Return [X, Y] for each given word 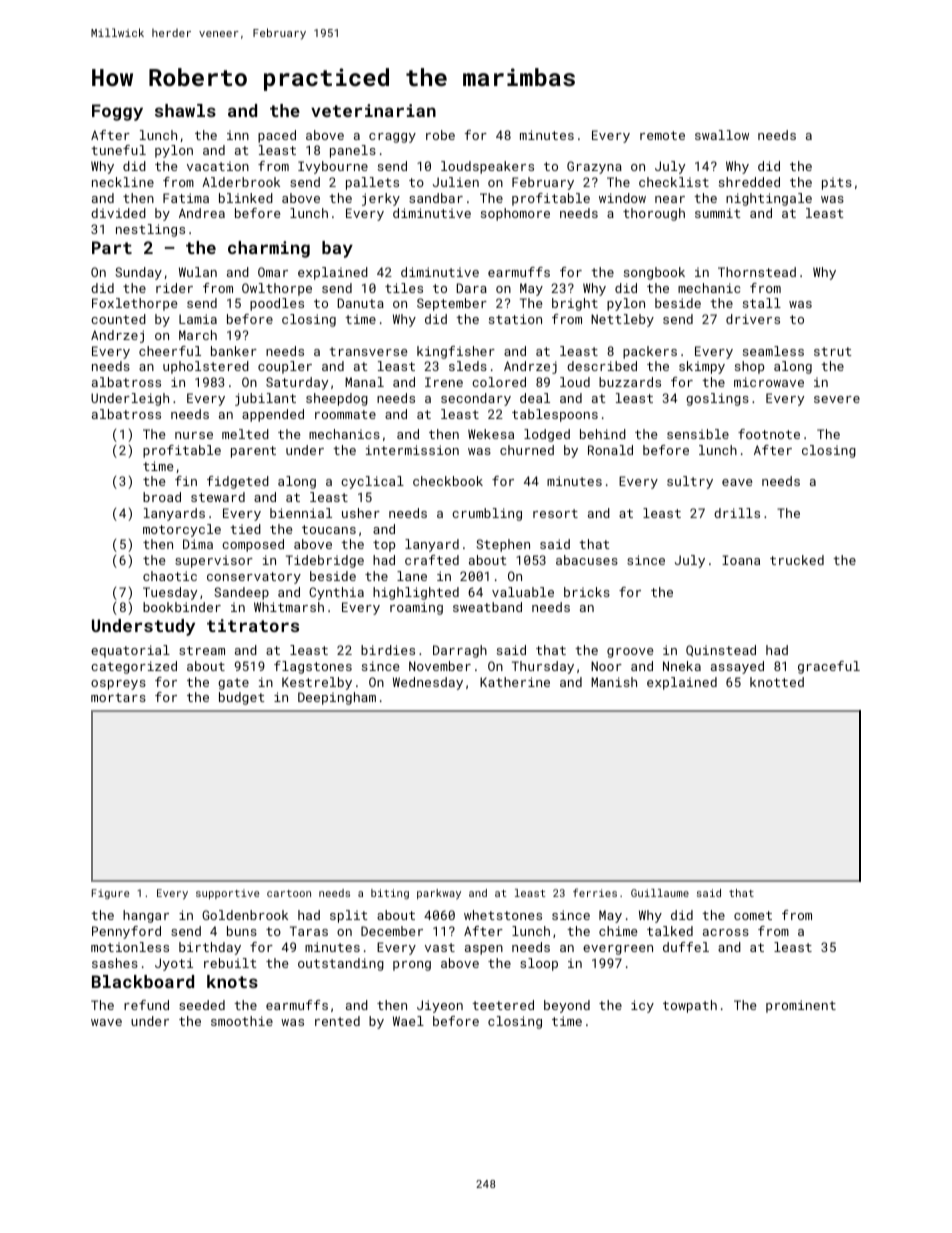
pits [837, 183]
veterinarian [373, 110]
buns [242, 931]
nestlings [150, 230]
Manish [614, 682]
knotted [777, 682]
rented [337, 1021]
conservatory [254, 578]
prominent [801, 1006]
